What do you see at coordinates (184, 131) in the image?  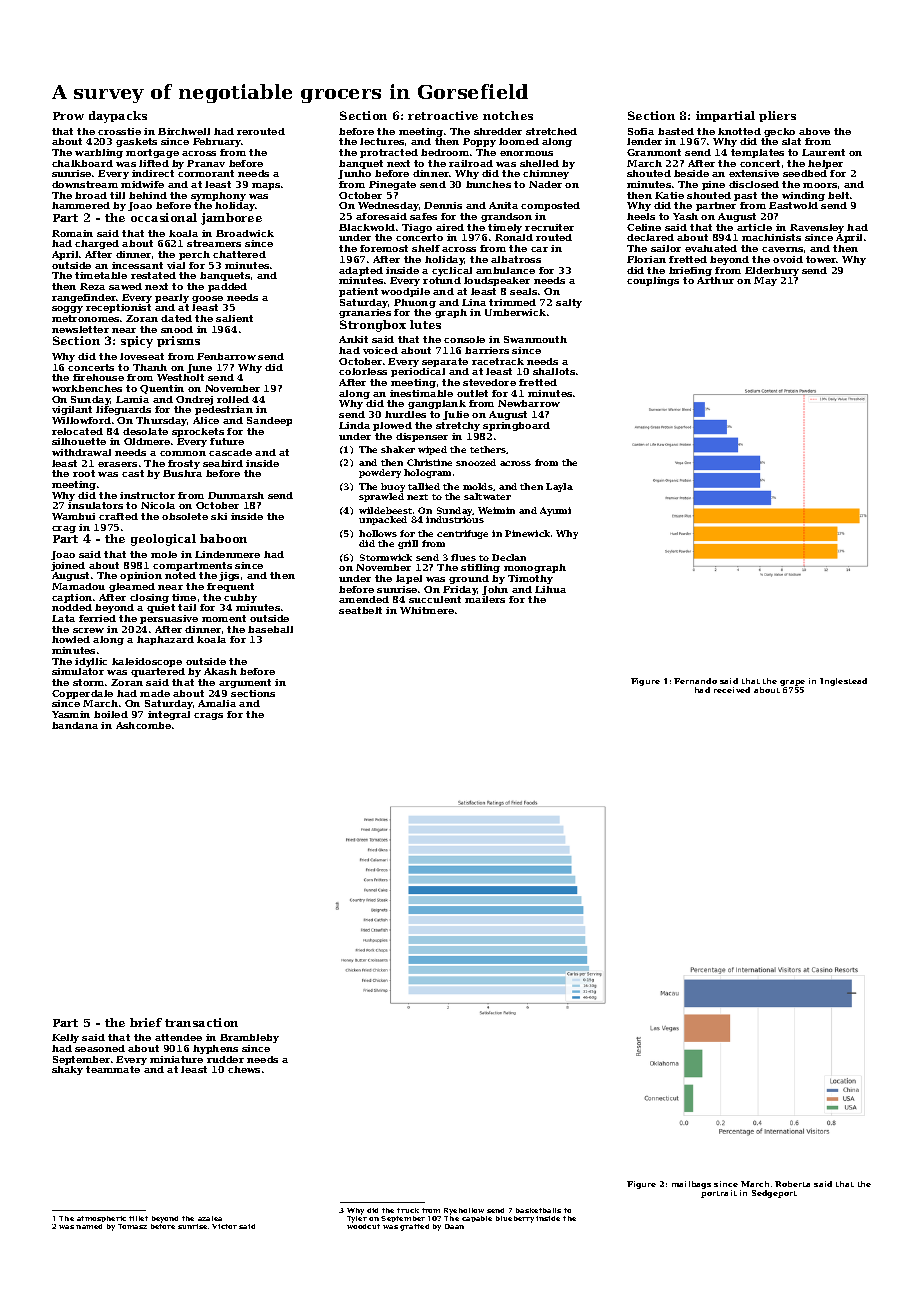 I see `Birchwell` at bounding box center [184, 131].
